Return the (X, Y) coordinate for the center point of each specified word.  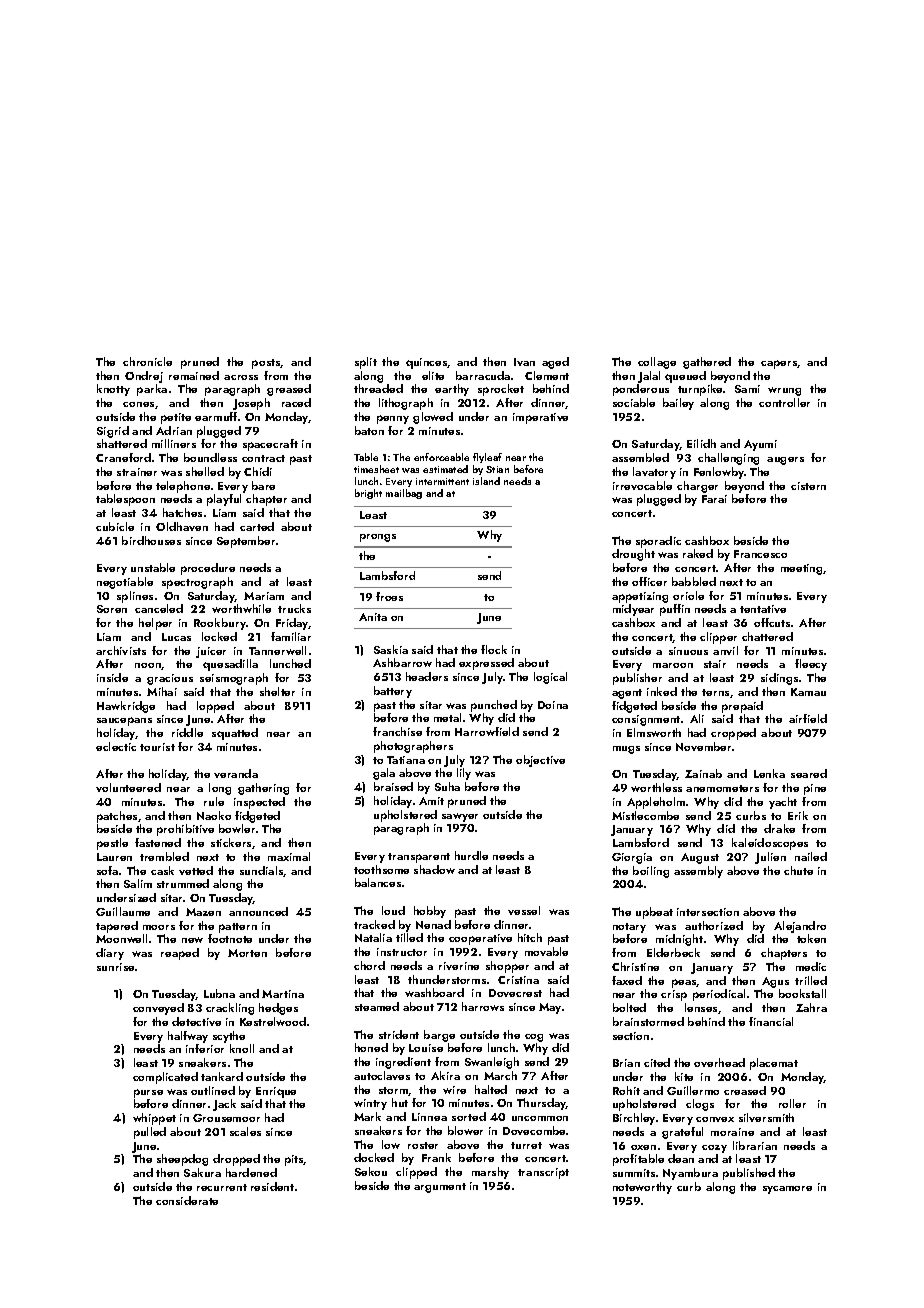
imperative (540, 418)
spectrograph (197, 583)
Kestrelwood (273, 1021)
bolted (629, 1007)
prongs (378, 538)
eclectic (116, 746)
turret (526, 1145)
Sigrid (113, 432)
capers (779, 364)
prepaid (742, 707)
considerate (187, 1200)
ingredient (403, 1063)
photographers (413, 747)
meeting (802, 569)
